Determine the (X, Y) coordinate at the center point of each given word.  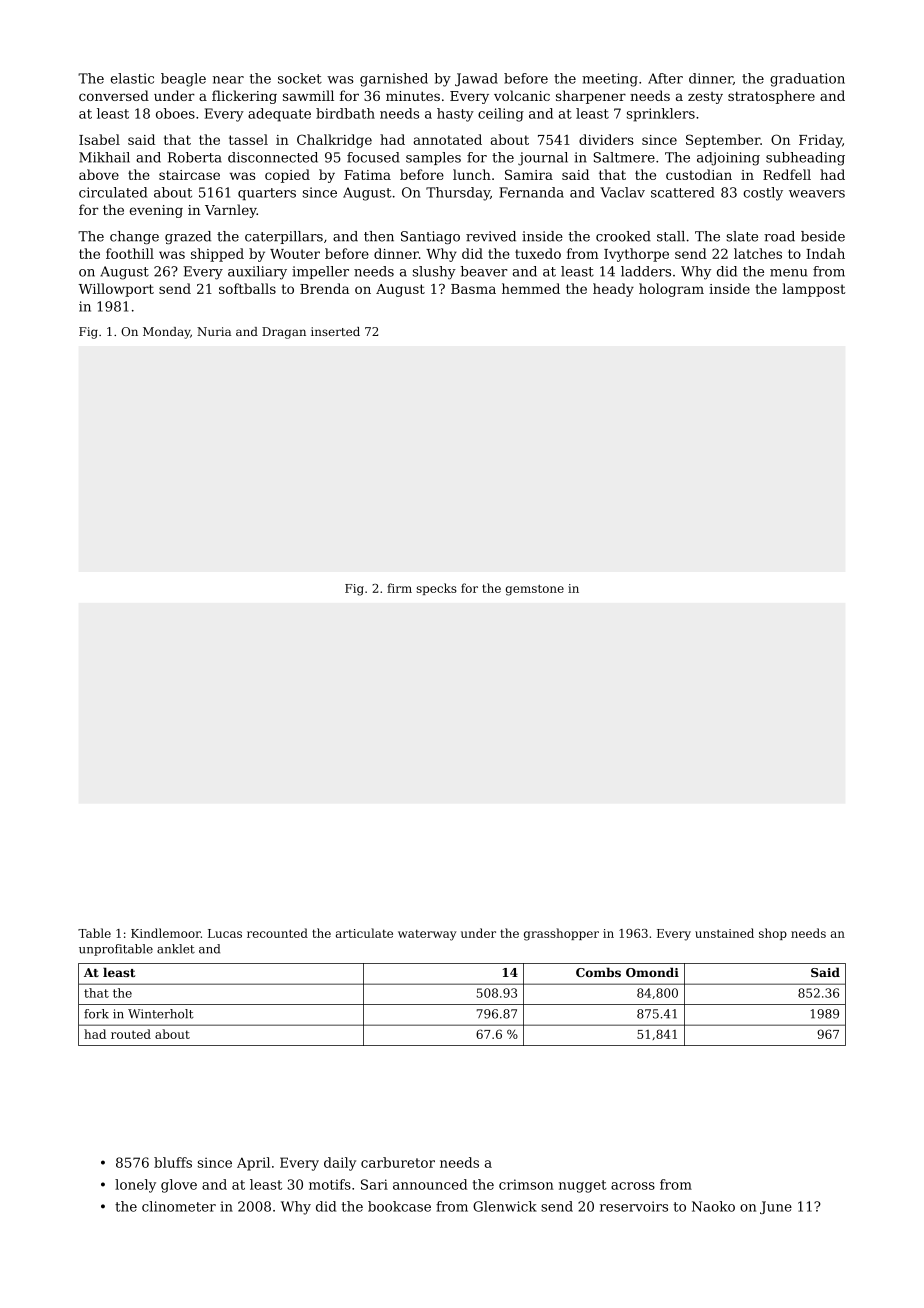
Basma (473, 289)
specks (436, 589)
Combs (598, 972)
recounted (277, 933)
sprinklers (661, 115)
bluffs (173, 1162)
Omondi (652, 972)
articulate (364, 933)
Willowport (116, 290)
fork (96, 1014)
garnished (394, 80)
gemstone (535, 590)
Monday (166, 333)
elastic (132, 78)
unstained (724, 933)
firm (399, 588)
